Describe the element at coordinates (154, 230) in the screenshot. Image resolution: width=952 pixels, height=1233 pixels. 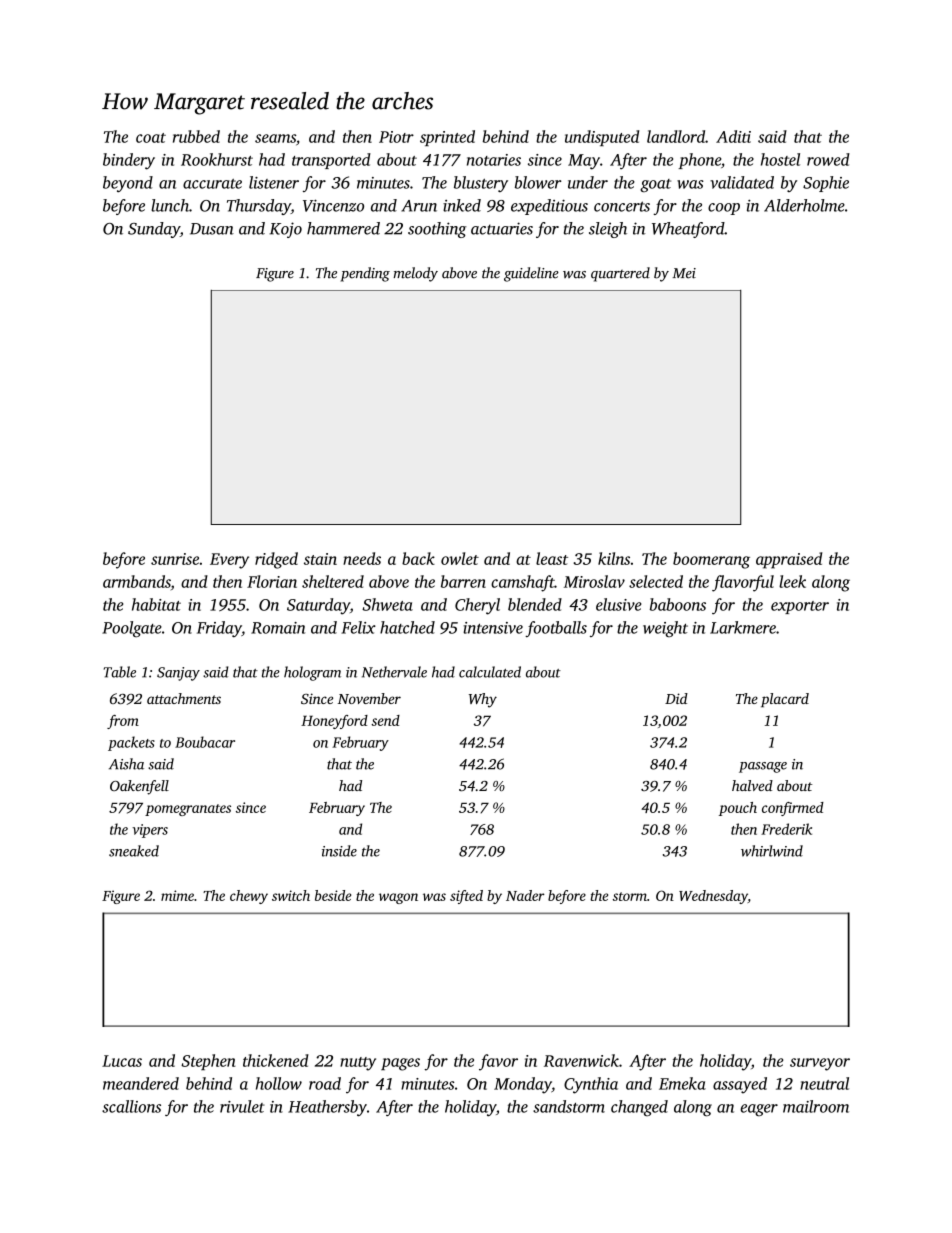
I see `Sunday` at that location.
